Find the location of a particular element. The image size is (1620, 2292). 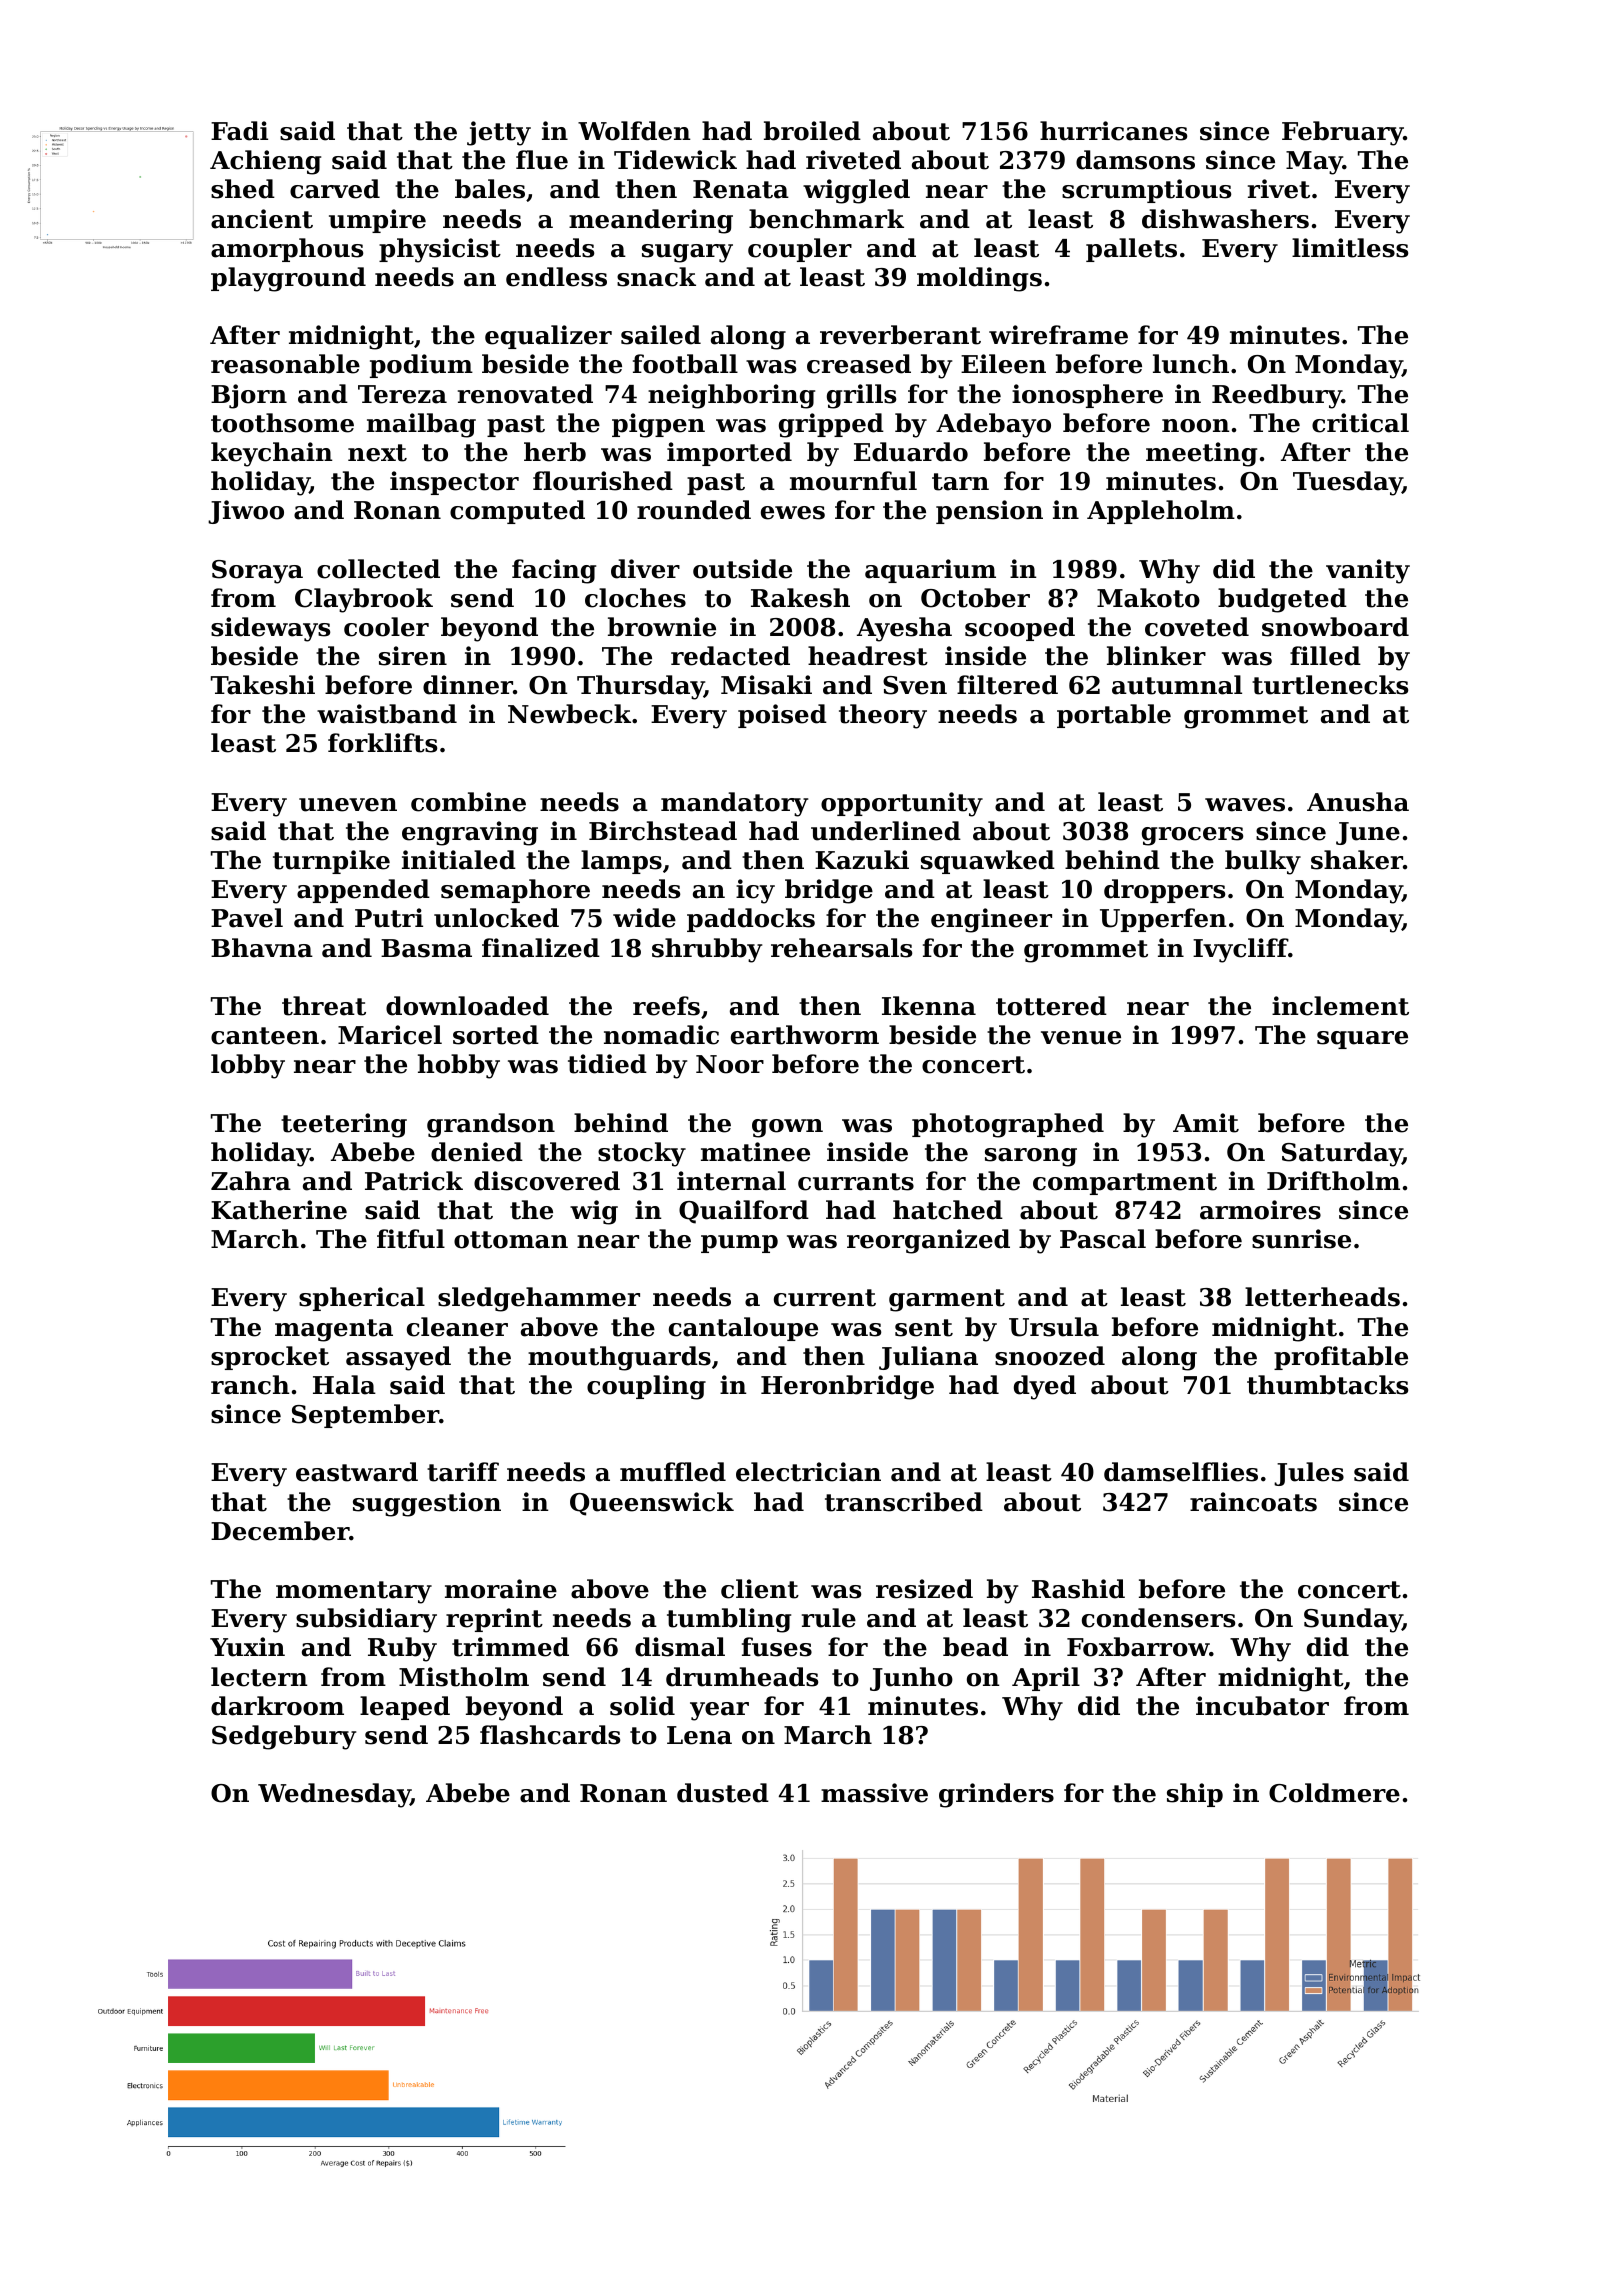

hatched is located at coordinates (948, 1210).
